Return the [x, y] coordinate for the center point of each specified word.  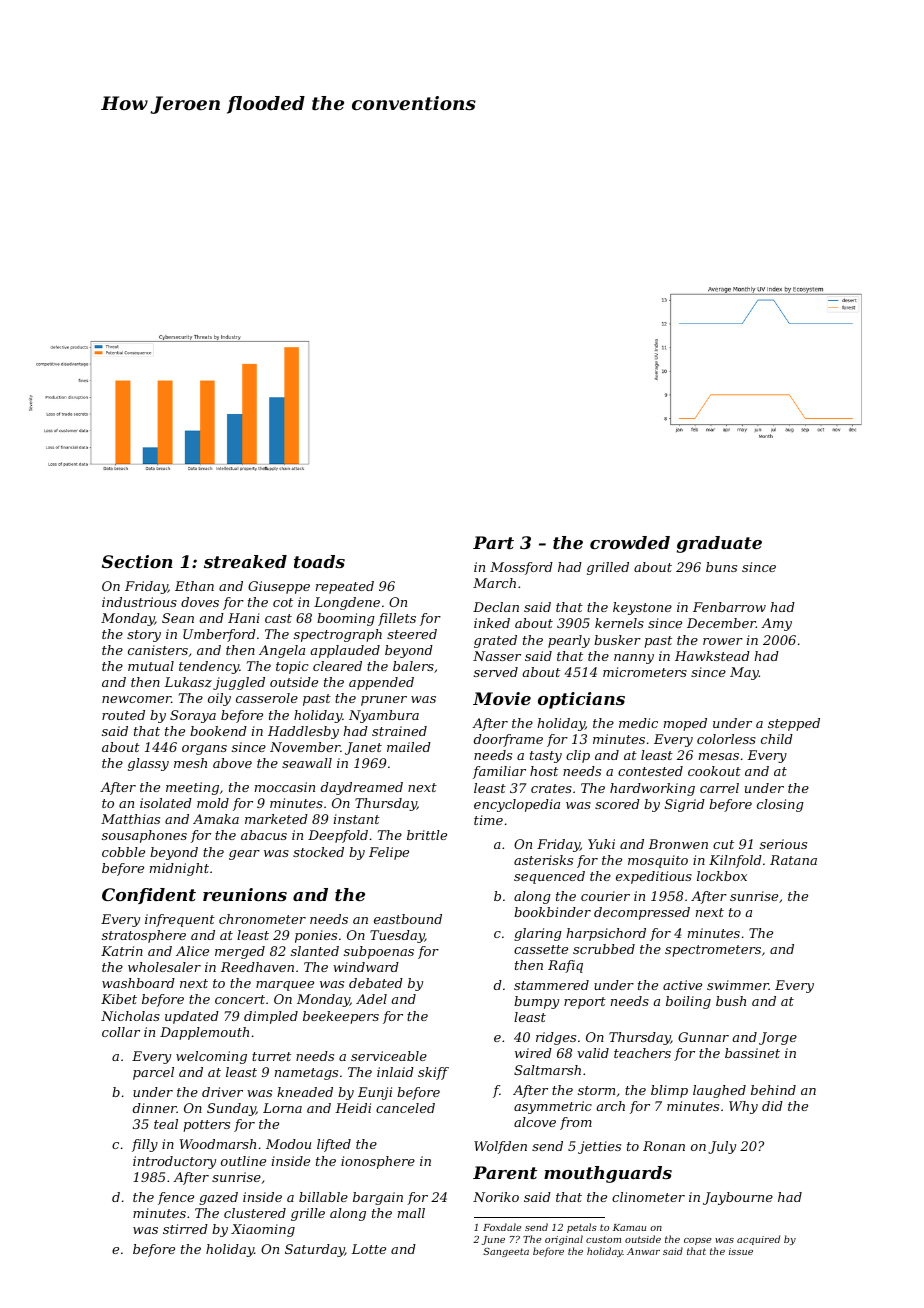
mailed [409, 747]
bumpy [536, 1002]
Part [493, 542]
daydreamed [362, 788]
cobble [123, 852]
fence [176, 1198]
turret [271, 1056]
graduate [719, 544]
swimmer [738, 985]
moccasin [285, 787]
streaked [245, 561]
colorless [726, 739]
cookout [714, 771]
